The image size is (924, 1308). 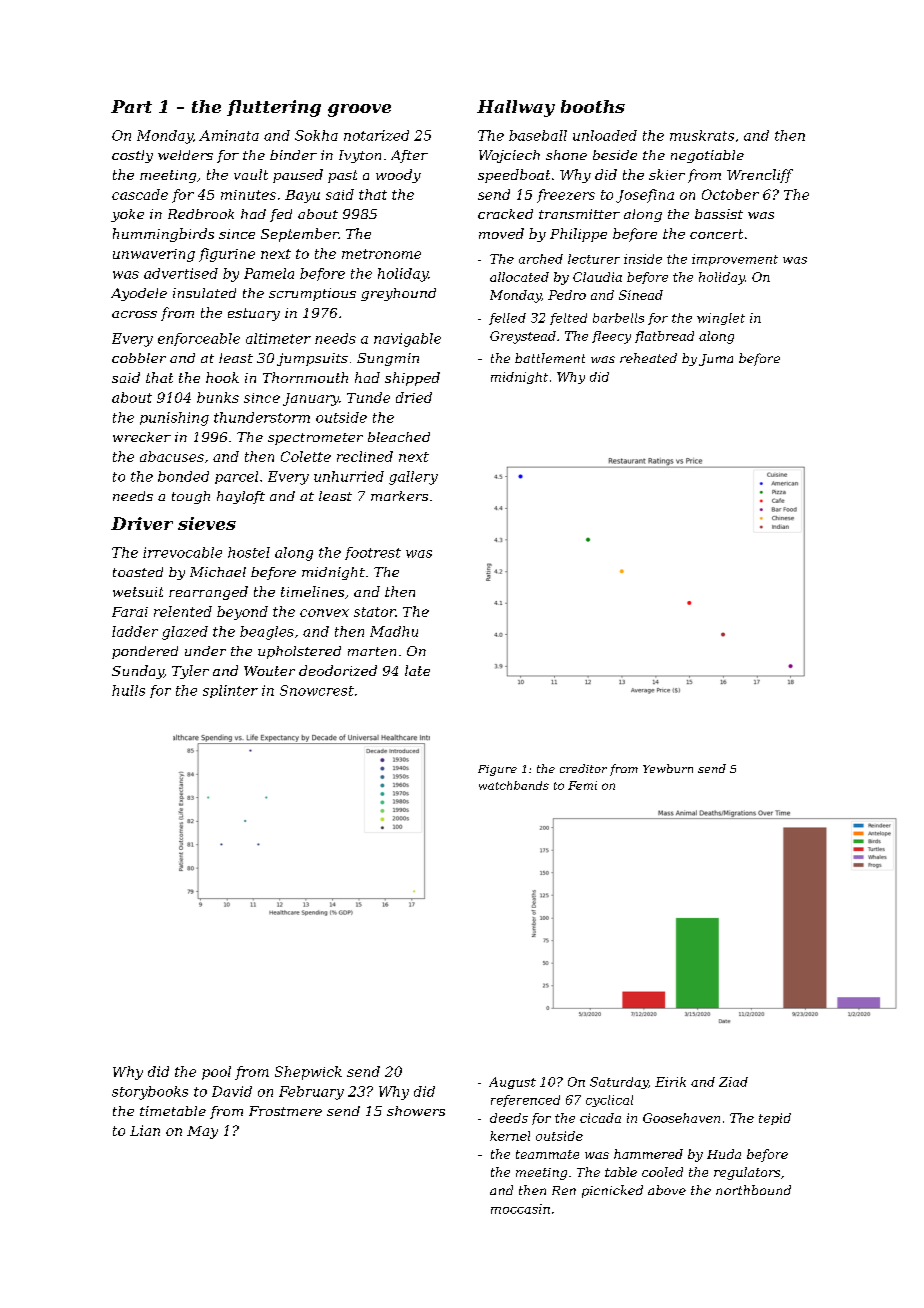 What do you see at coordinates (582, 785) in the screenshot?
I see `Femi` at bounding box center [582, 785].
